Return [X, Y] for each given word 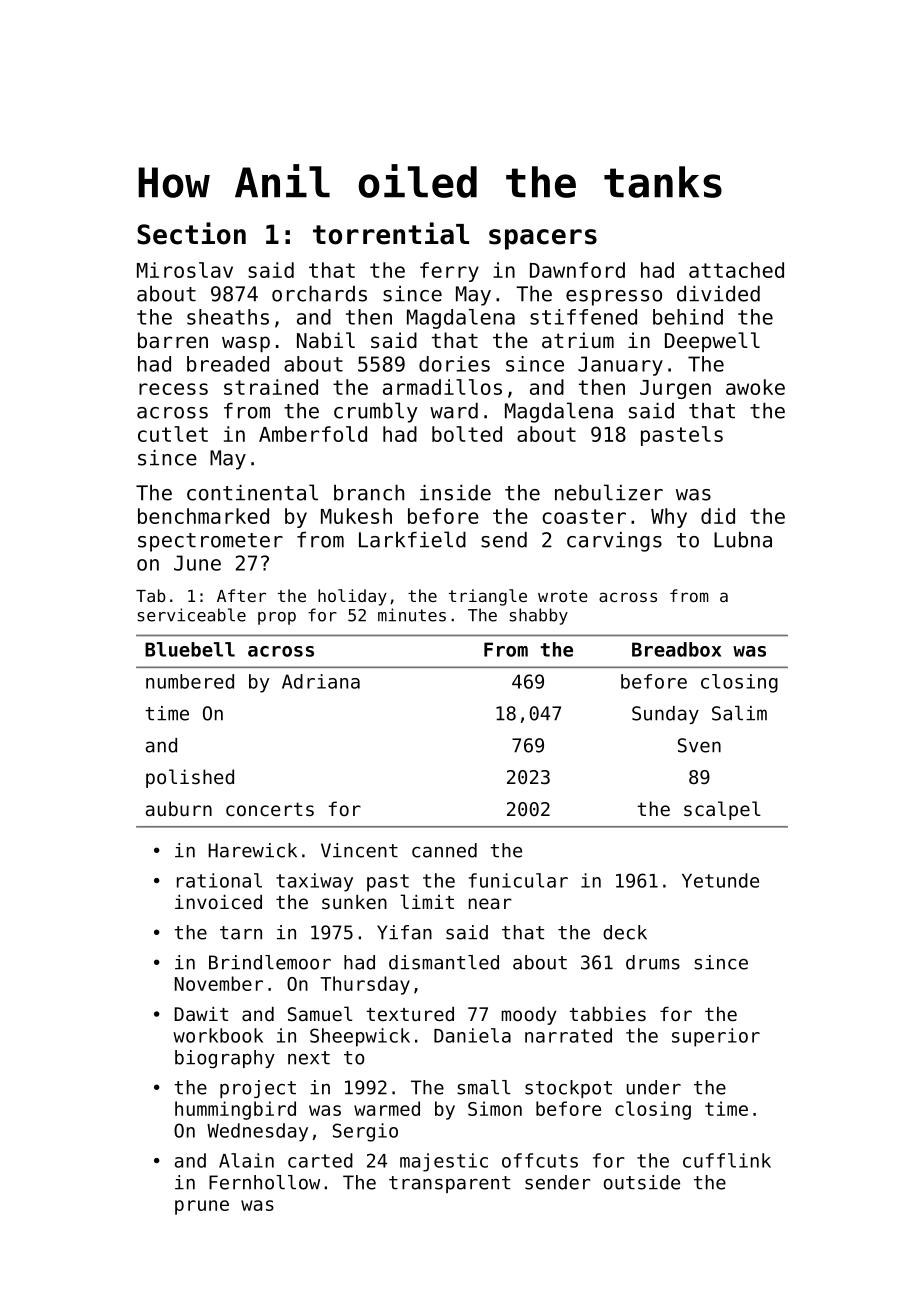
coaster [584, 516]
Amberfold [313, 434]
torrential [391, 233]
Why [669, 518]
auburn [179, 808]
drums [653, 962]
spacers [543, 239]
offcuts [540, 1160]
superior [716, 1037]
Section [191, 233]
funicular [518, 880]
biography [225, 1059]
